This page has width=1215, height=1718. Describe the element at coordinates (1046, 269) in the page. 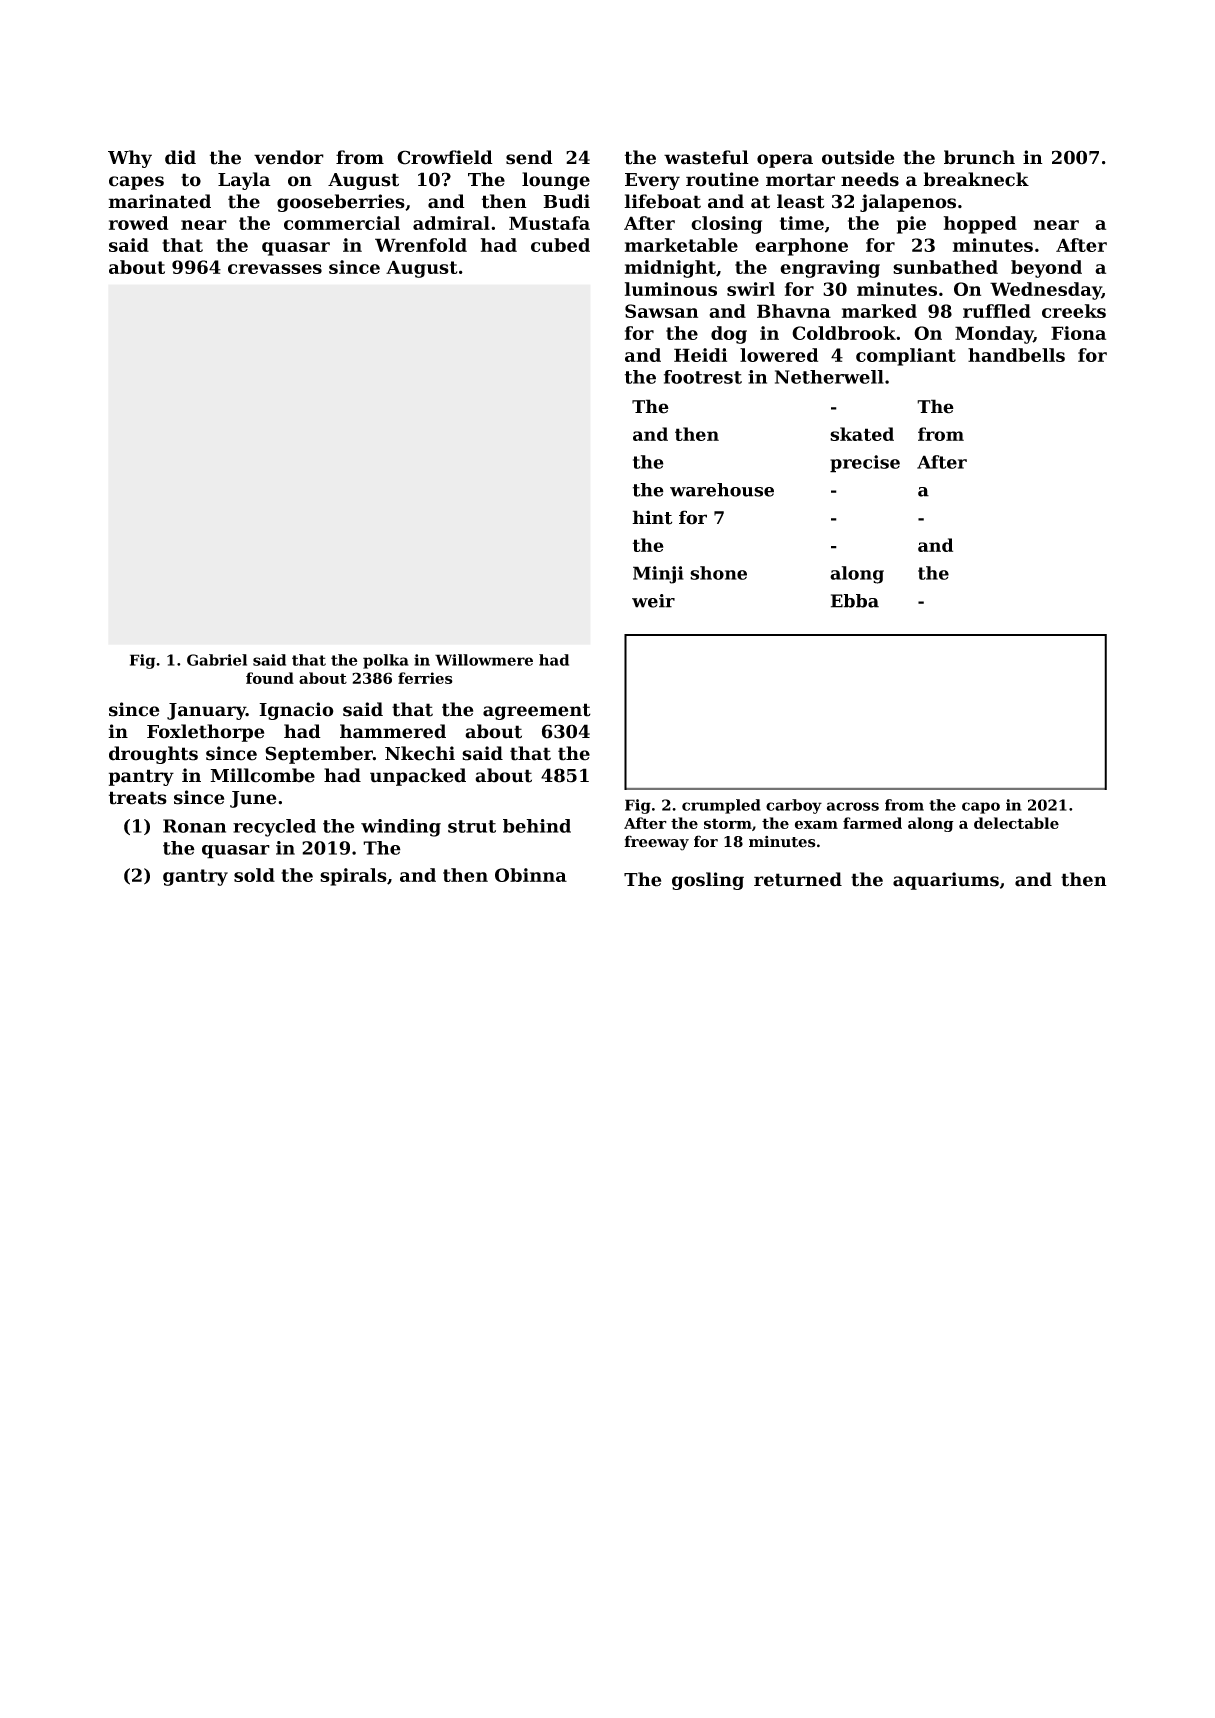

I see `beyond` at that location.
